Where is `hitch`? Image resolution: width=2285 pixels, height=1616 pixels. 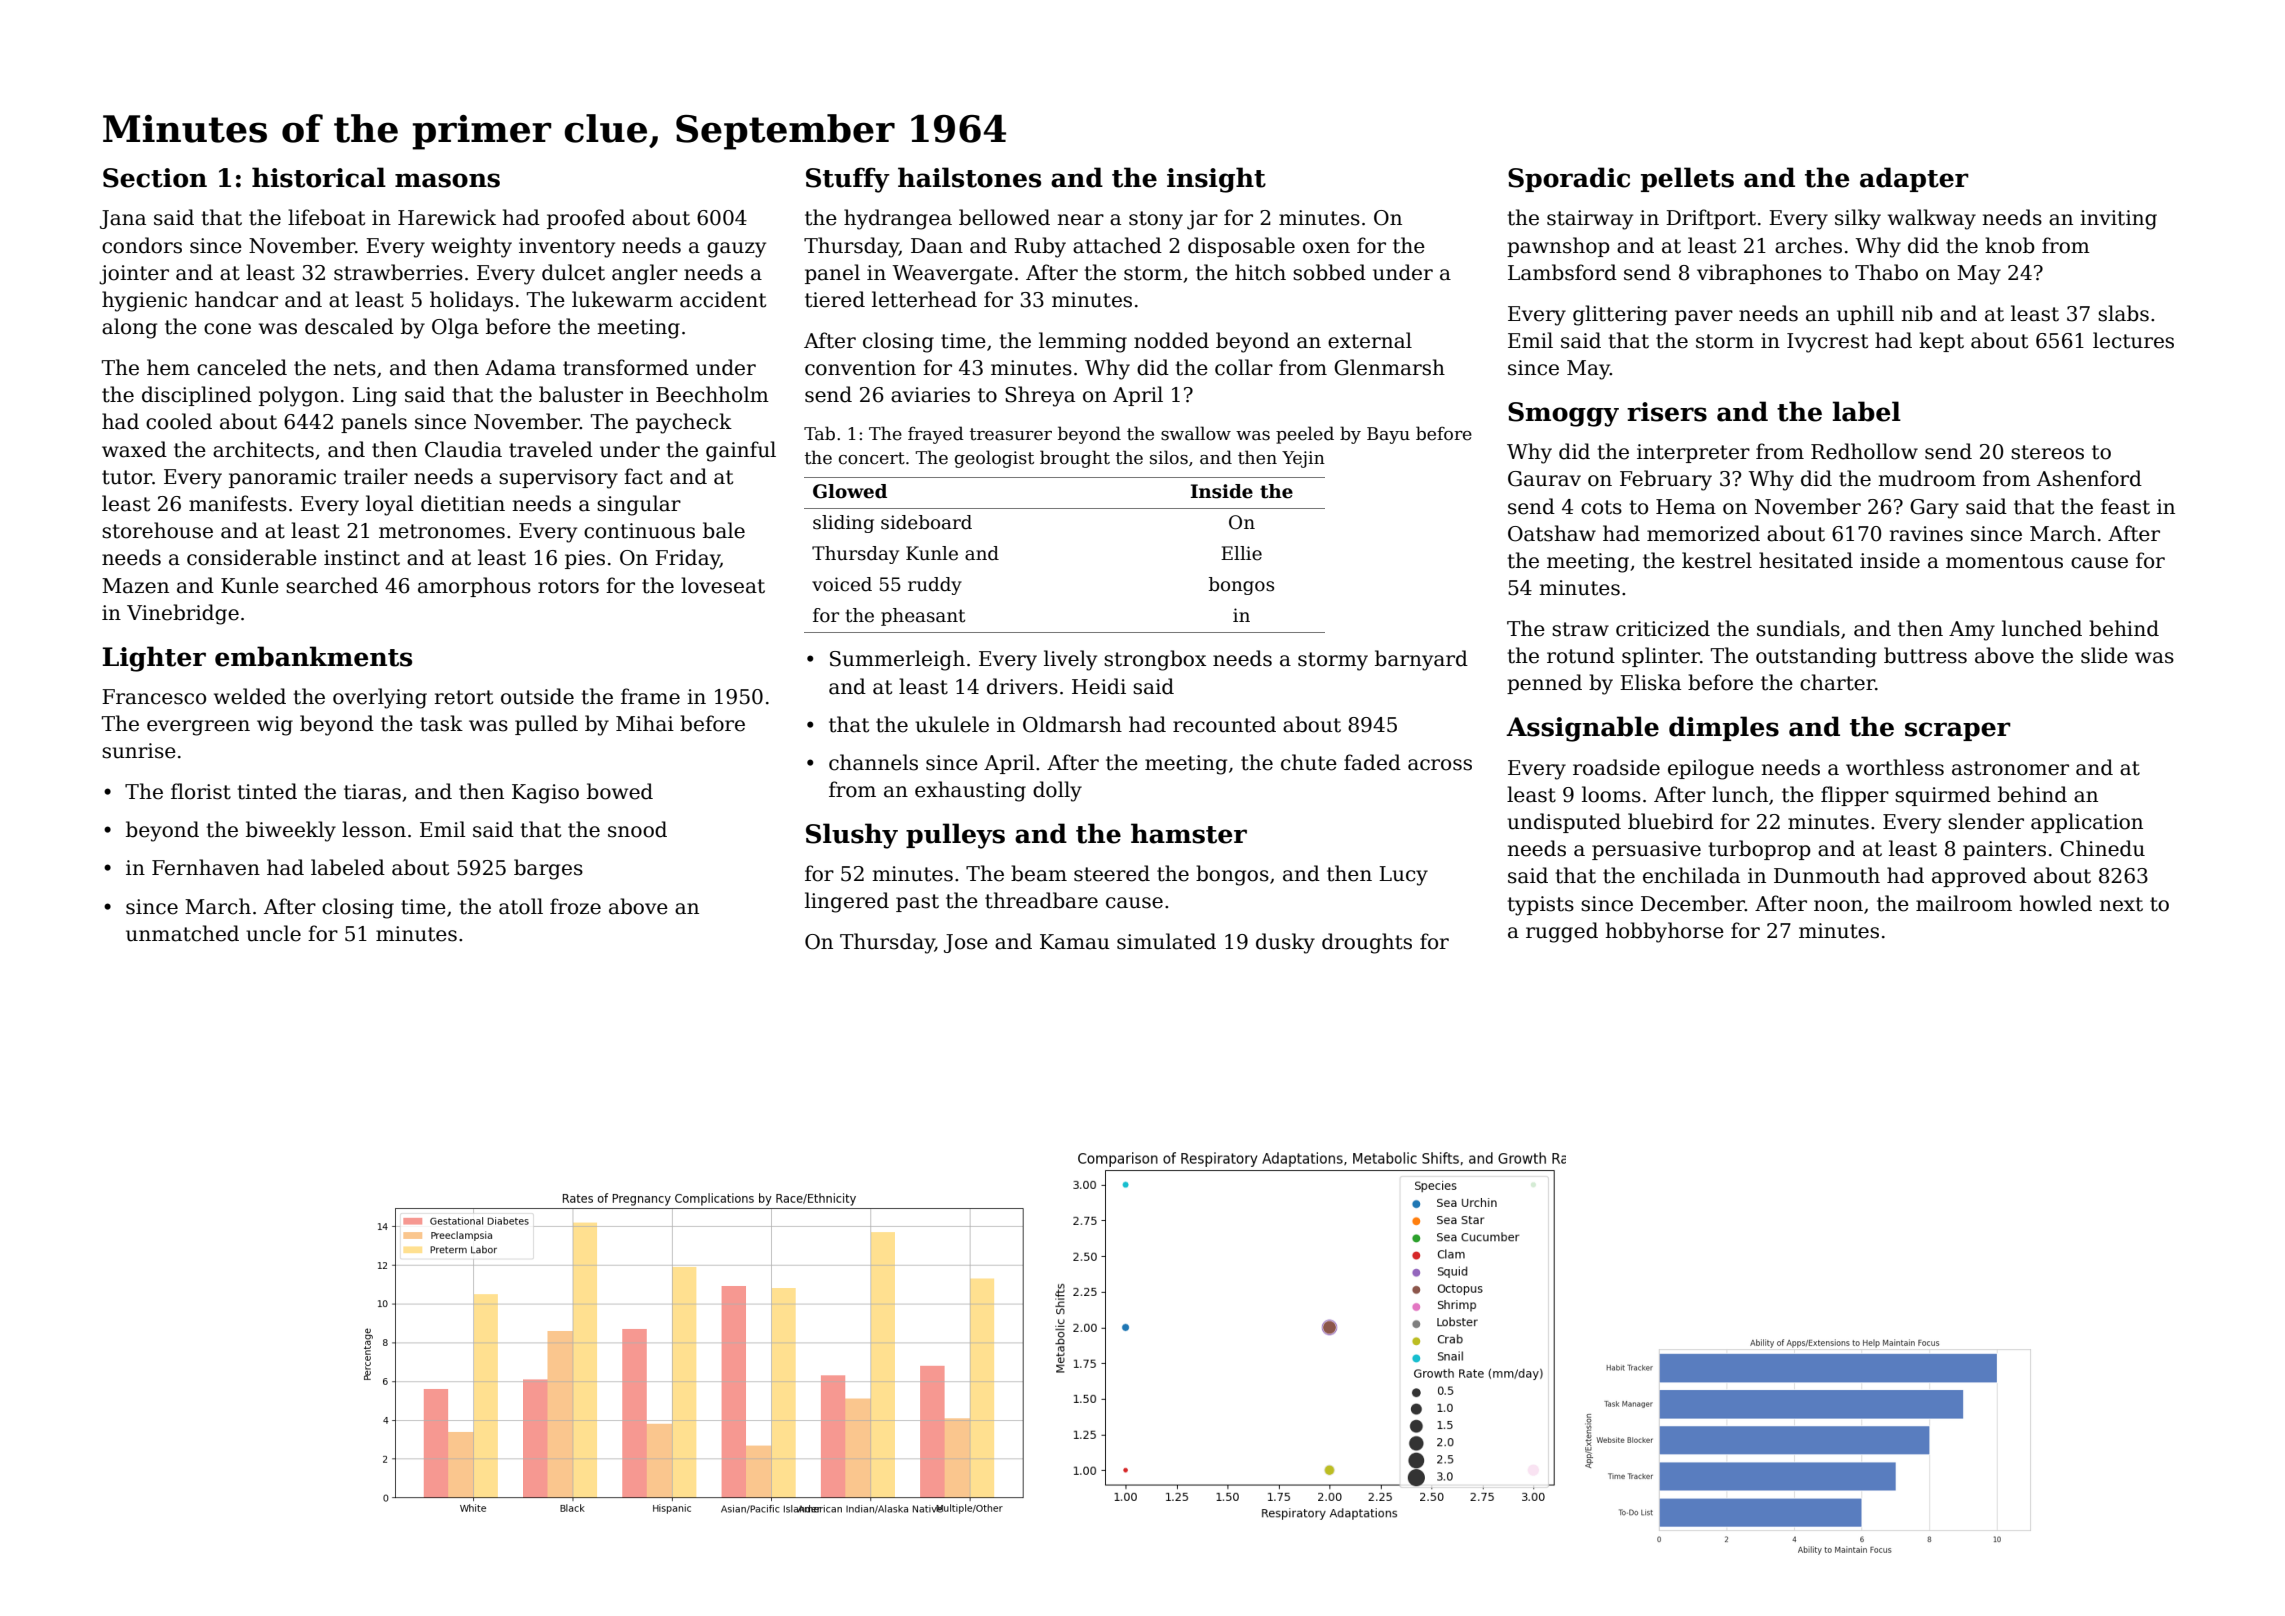
hitch is located at coordinates (1260, 272).
